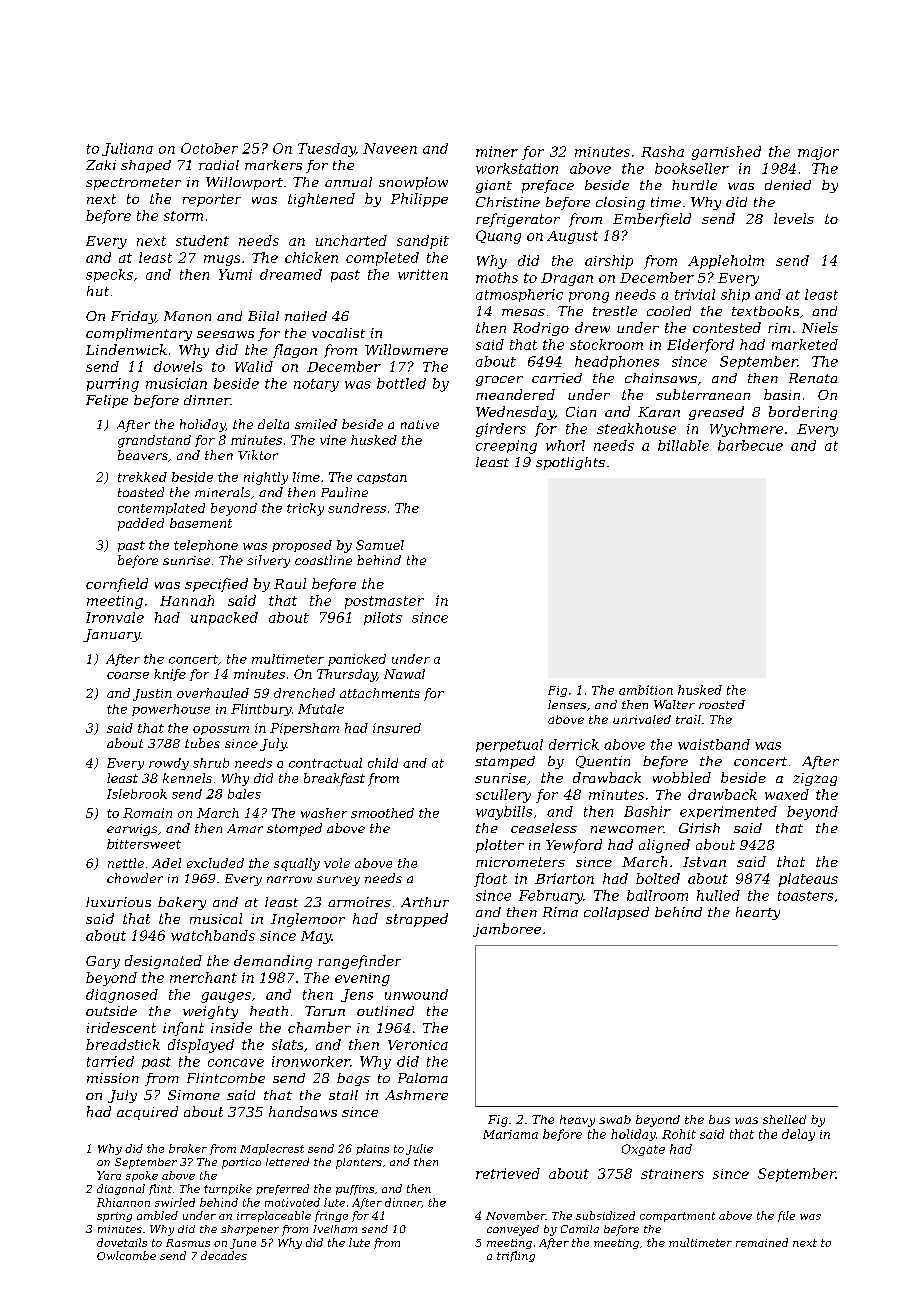  I want to click on Naveen, so click(390, 148).
